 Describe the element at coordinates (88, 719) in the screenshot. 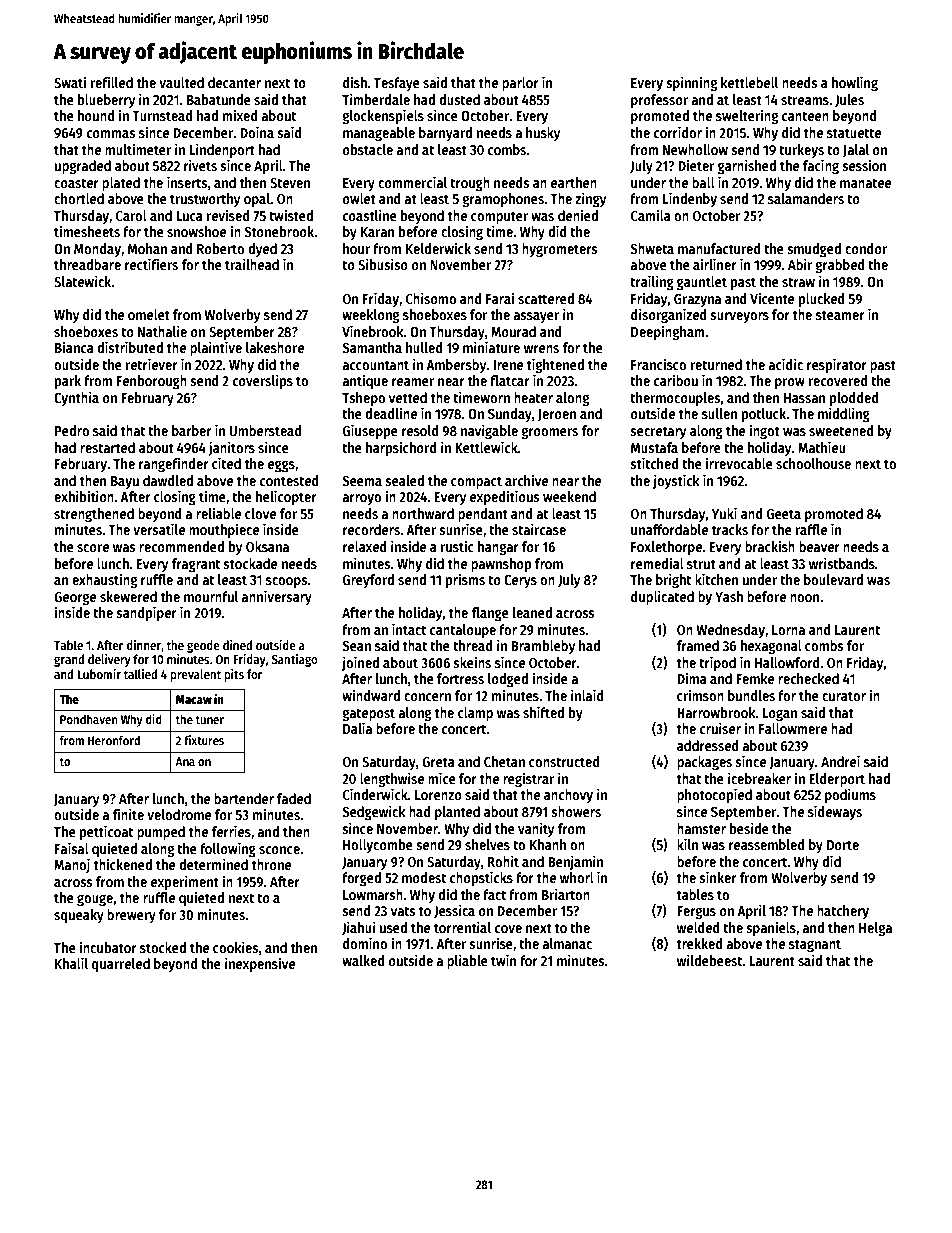

I see `Pondhaven` at that location.
